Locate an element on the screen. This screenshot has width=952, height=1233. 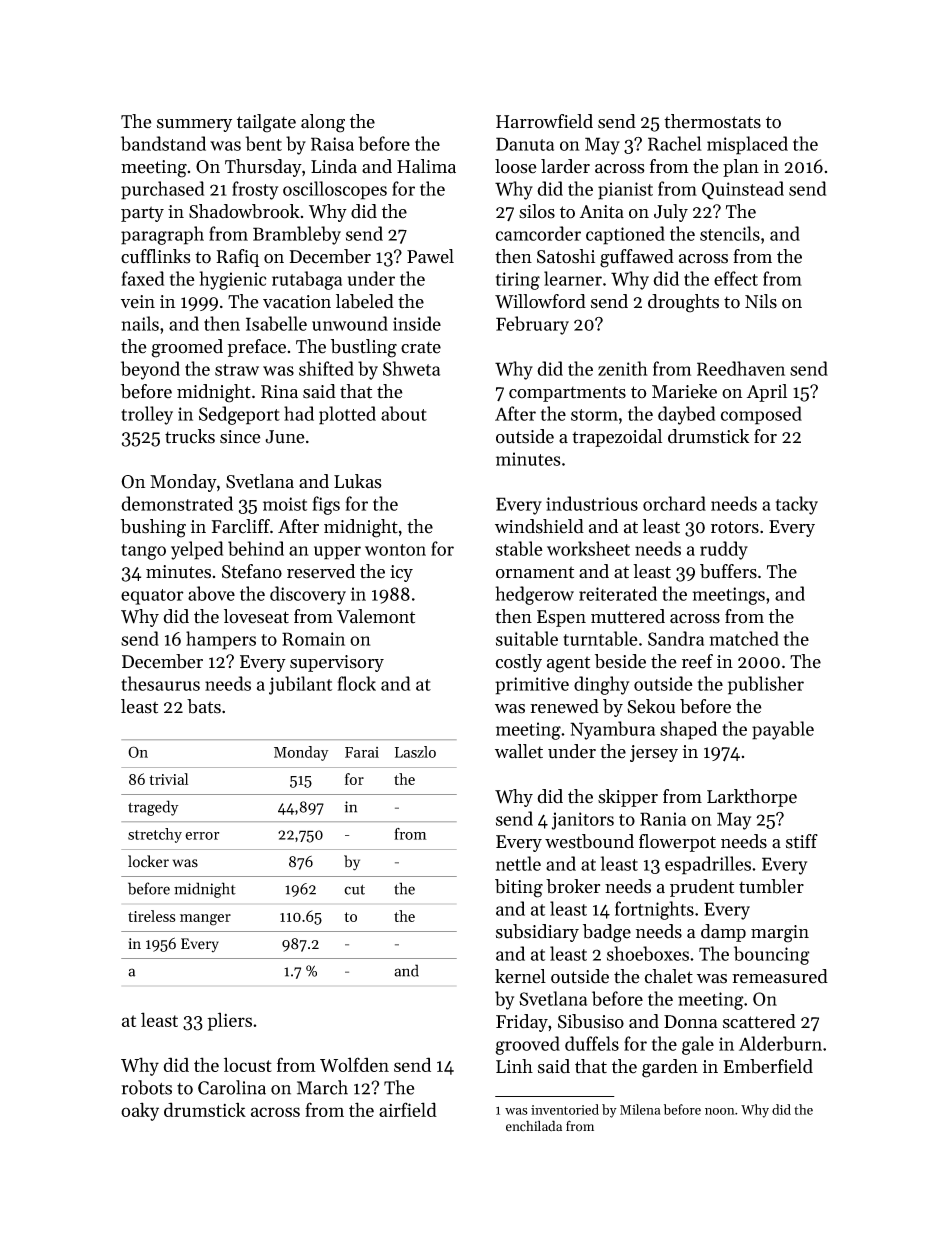
summery is located at coordinates (194, 125).
